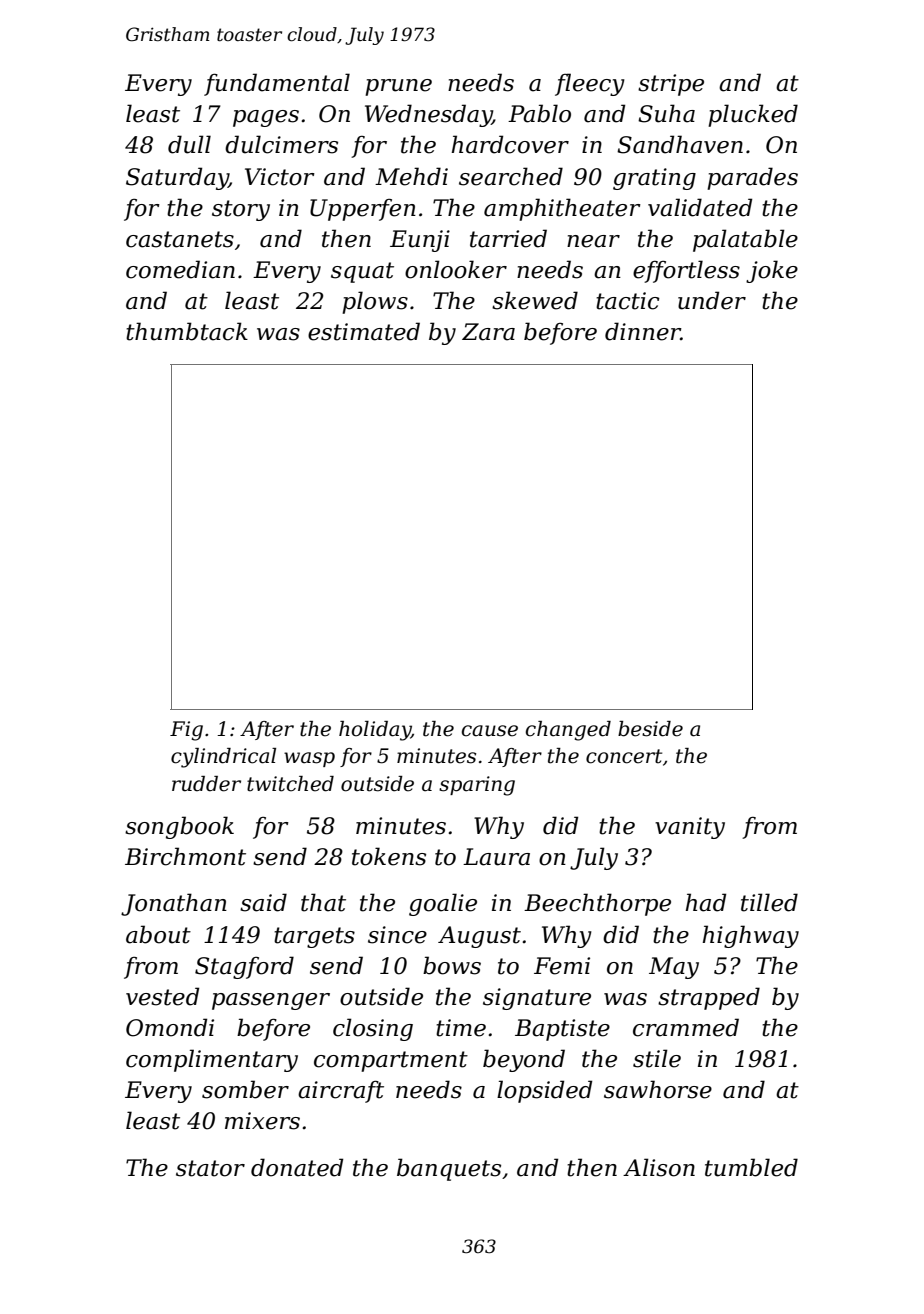 The width and height of the screenshot is (924, 1314). What do you see at coordinates (510, 144) in the screenshot?
I see `hardcover` at bounding box center [510, 144].
